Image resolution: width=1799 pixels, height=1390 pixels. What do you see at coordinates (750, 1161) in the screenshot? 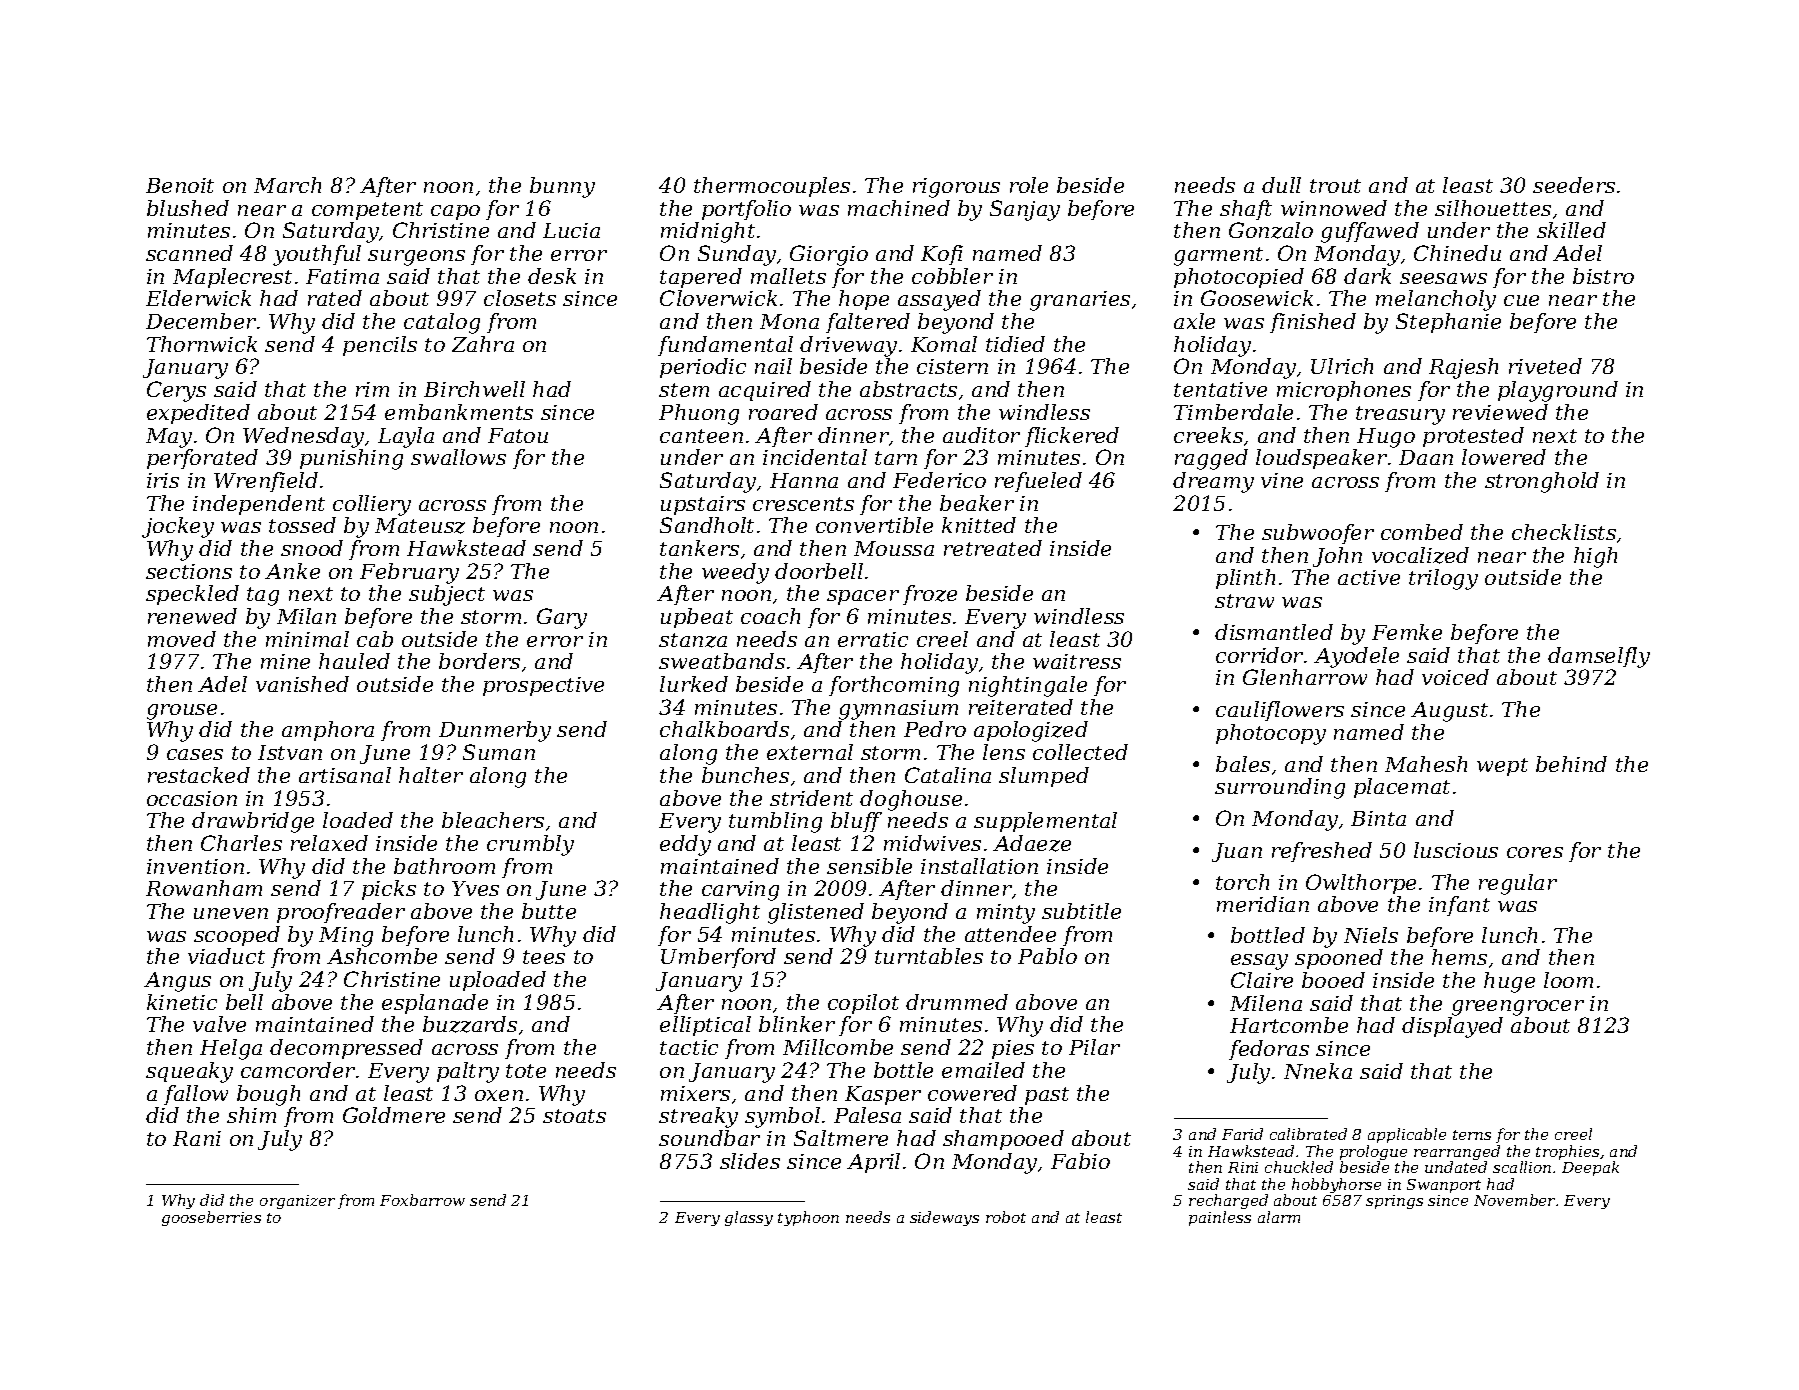
I see `slides` at bounding box center [750, 1161].
